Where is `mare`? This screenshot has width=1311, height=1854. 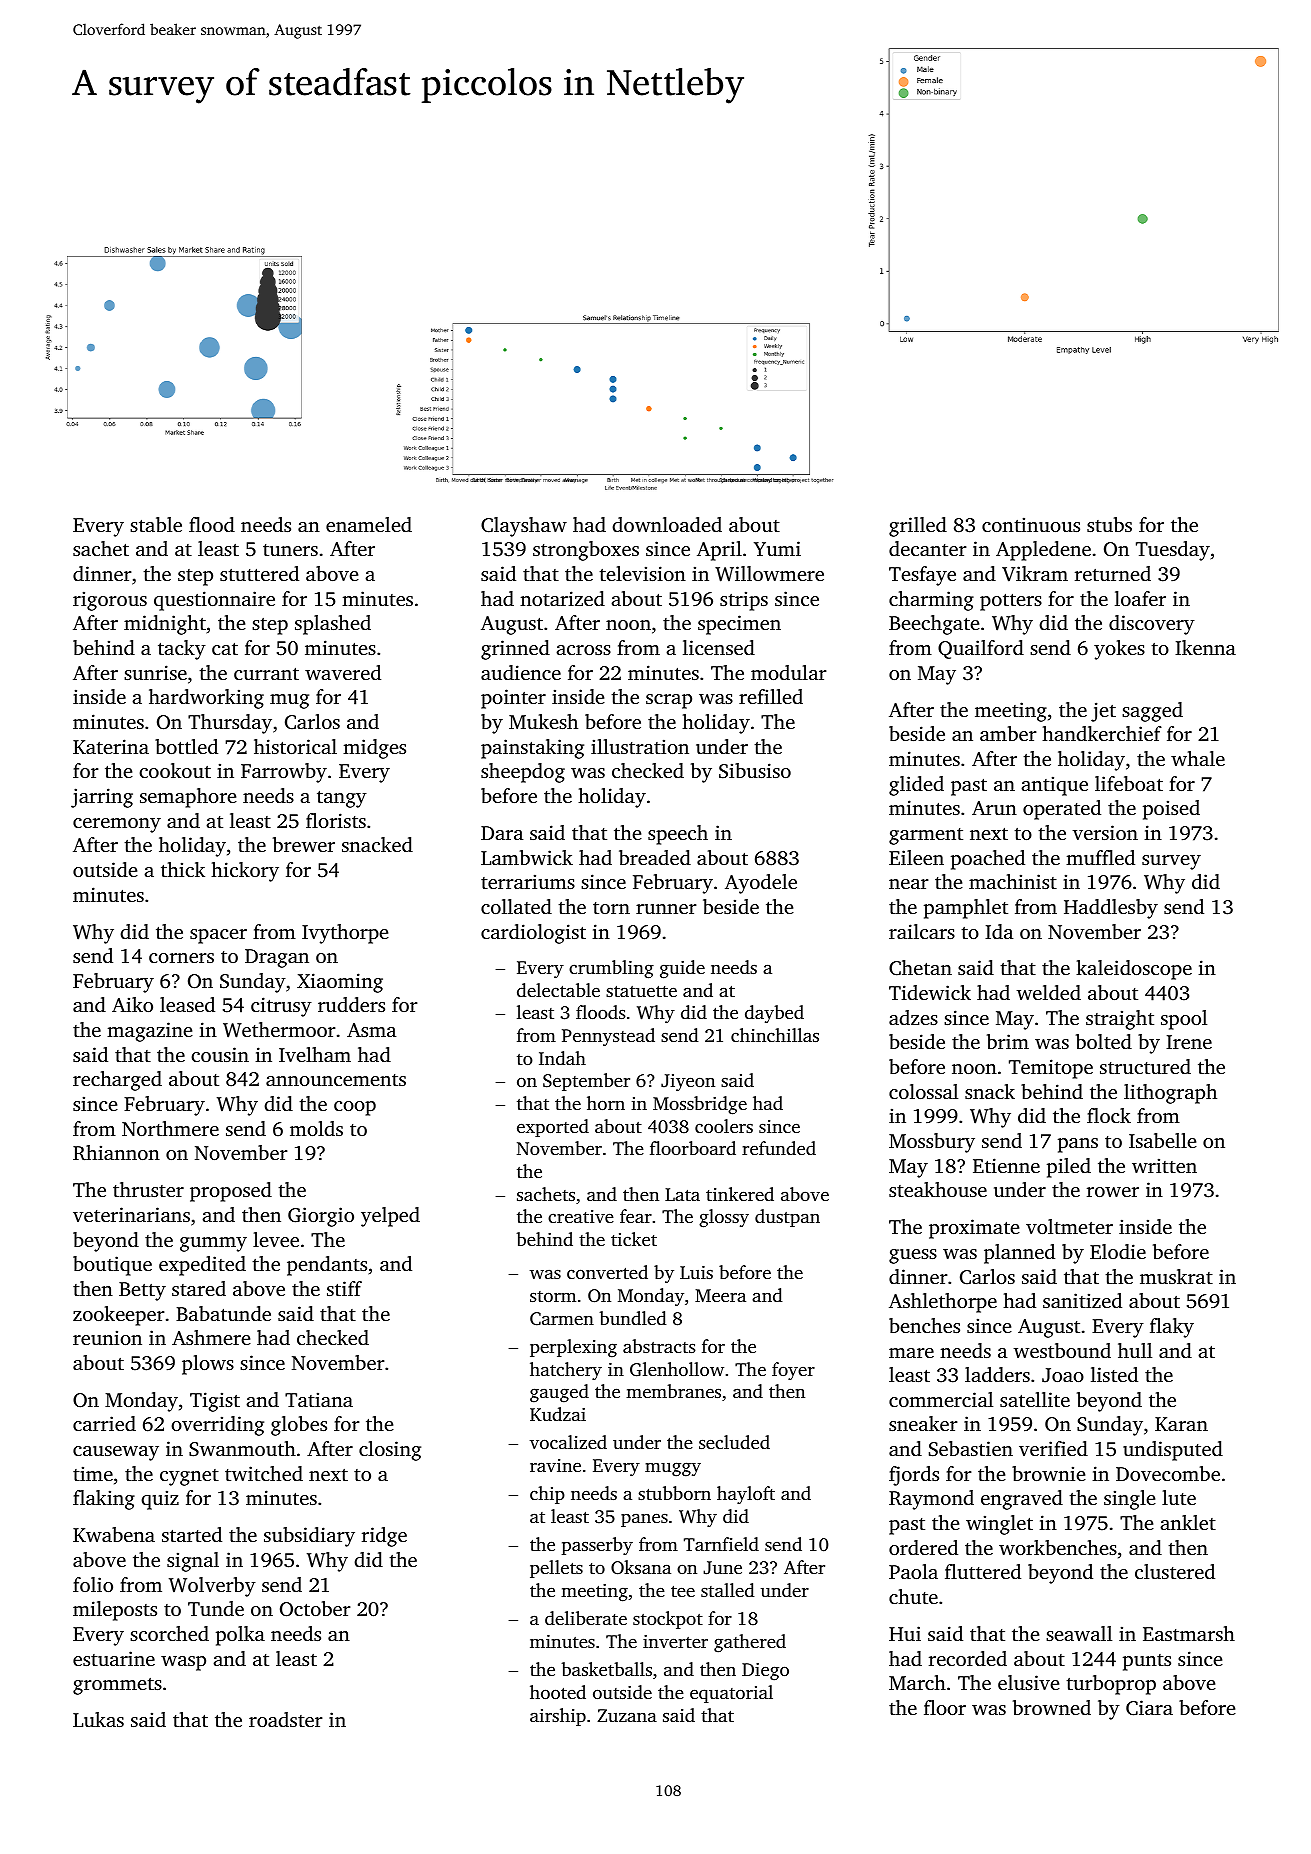
mare is located at coordinates (911, 1353).
